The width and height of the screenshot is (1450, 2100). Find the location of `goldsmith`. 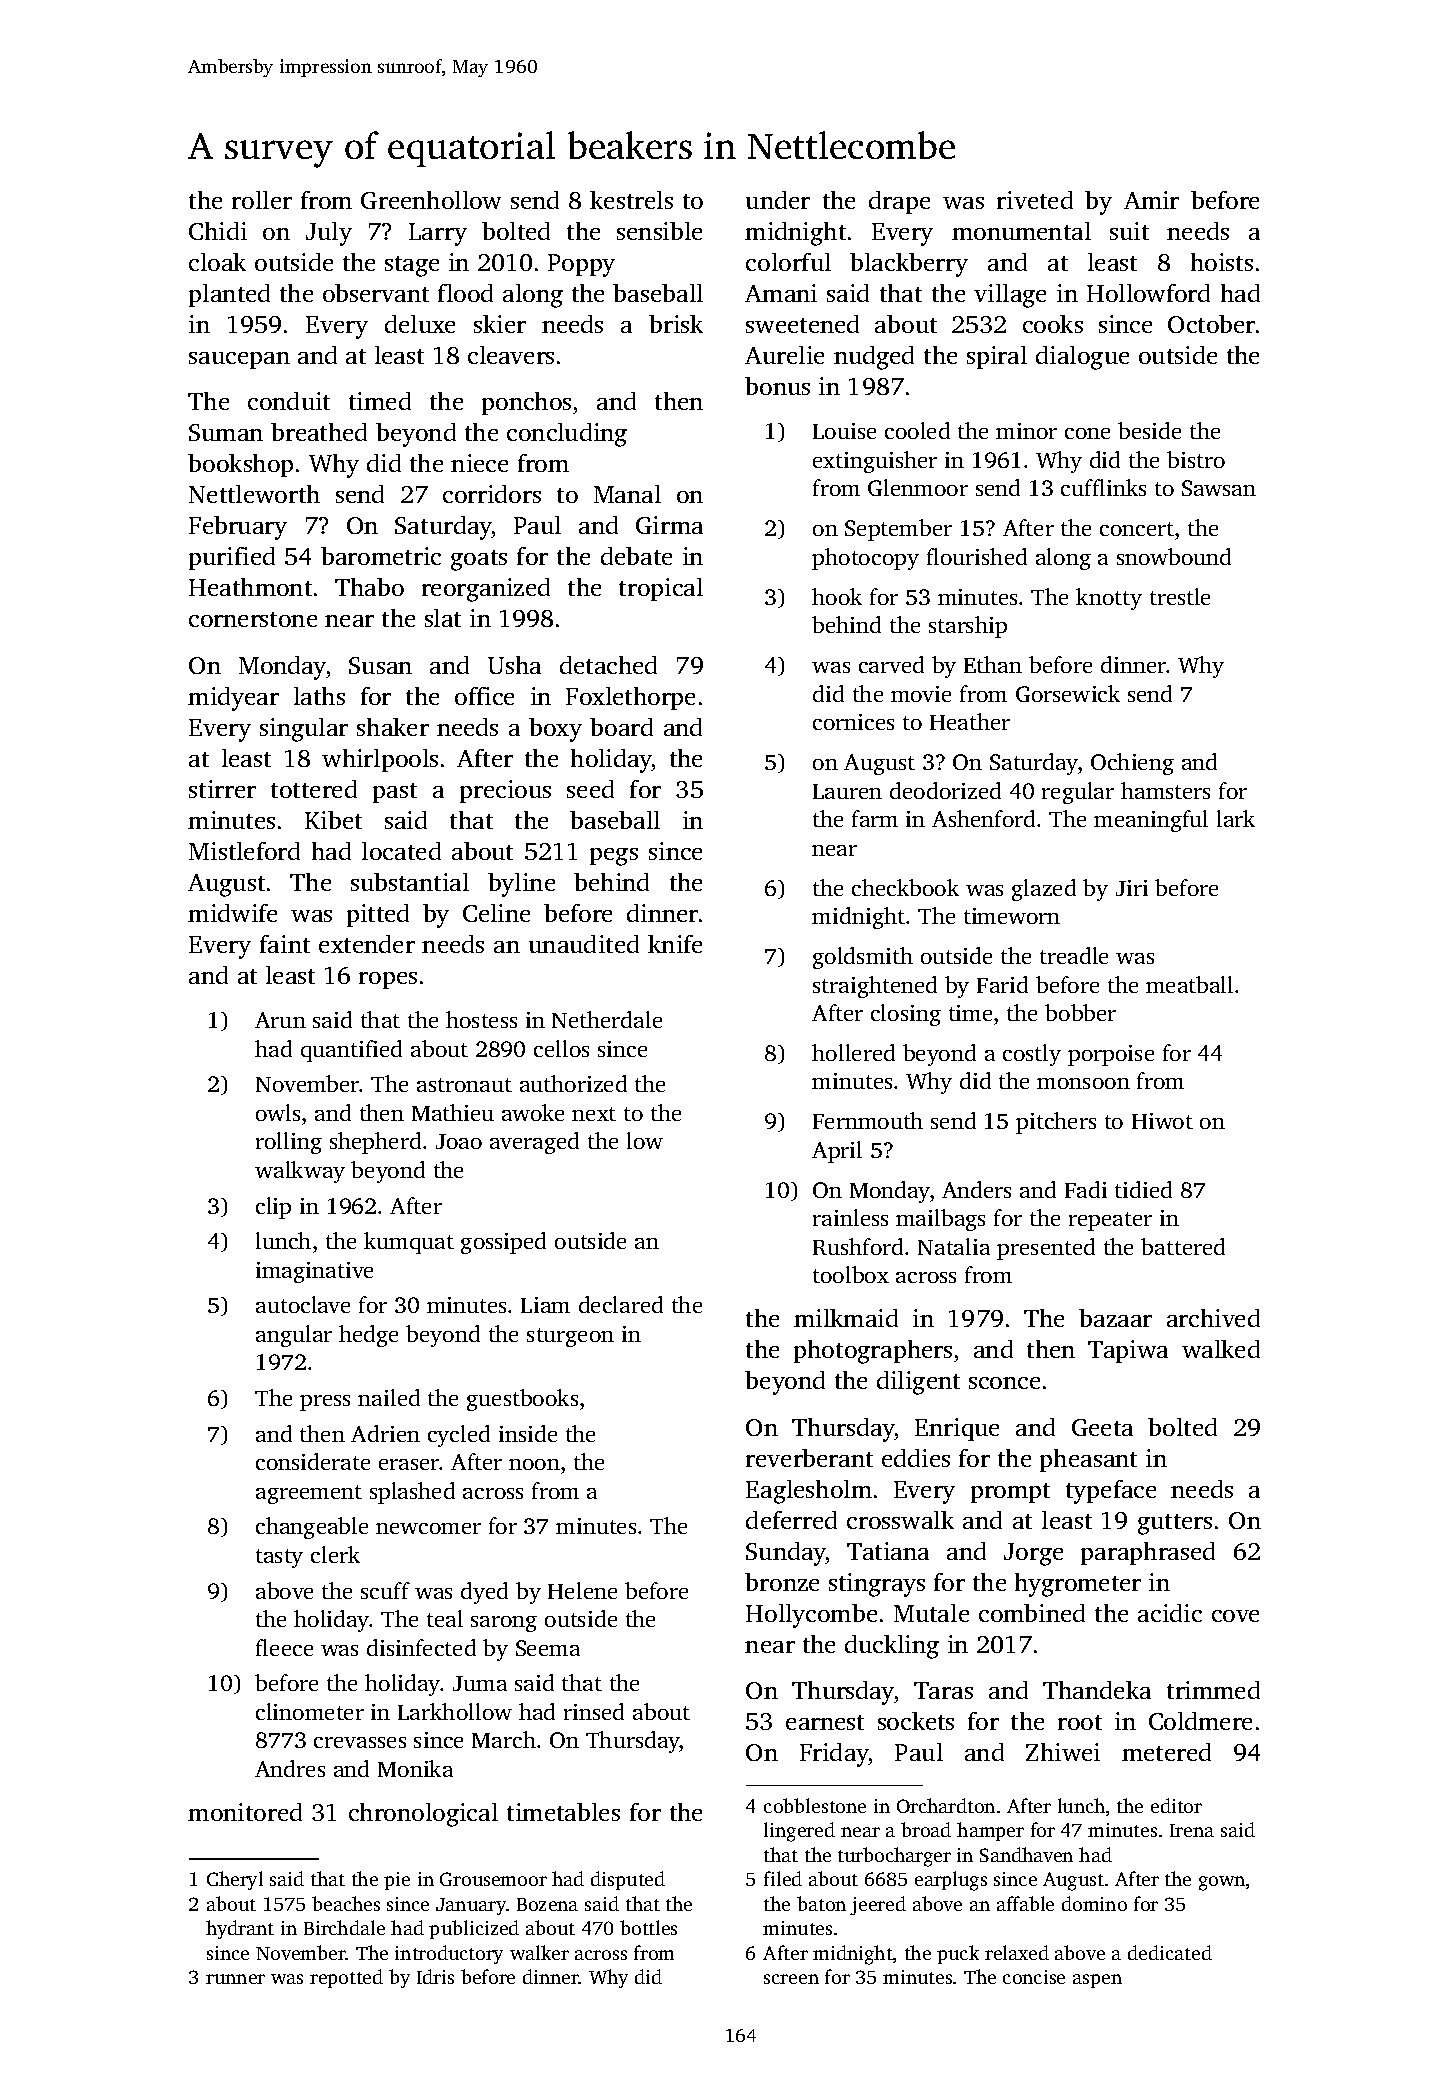

goldsmith is located at coordinates (863, 958).
